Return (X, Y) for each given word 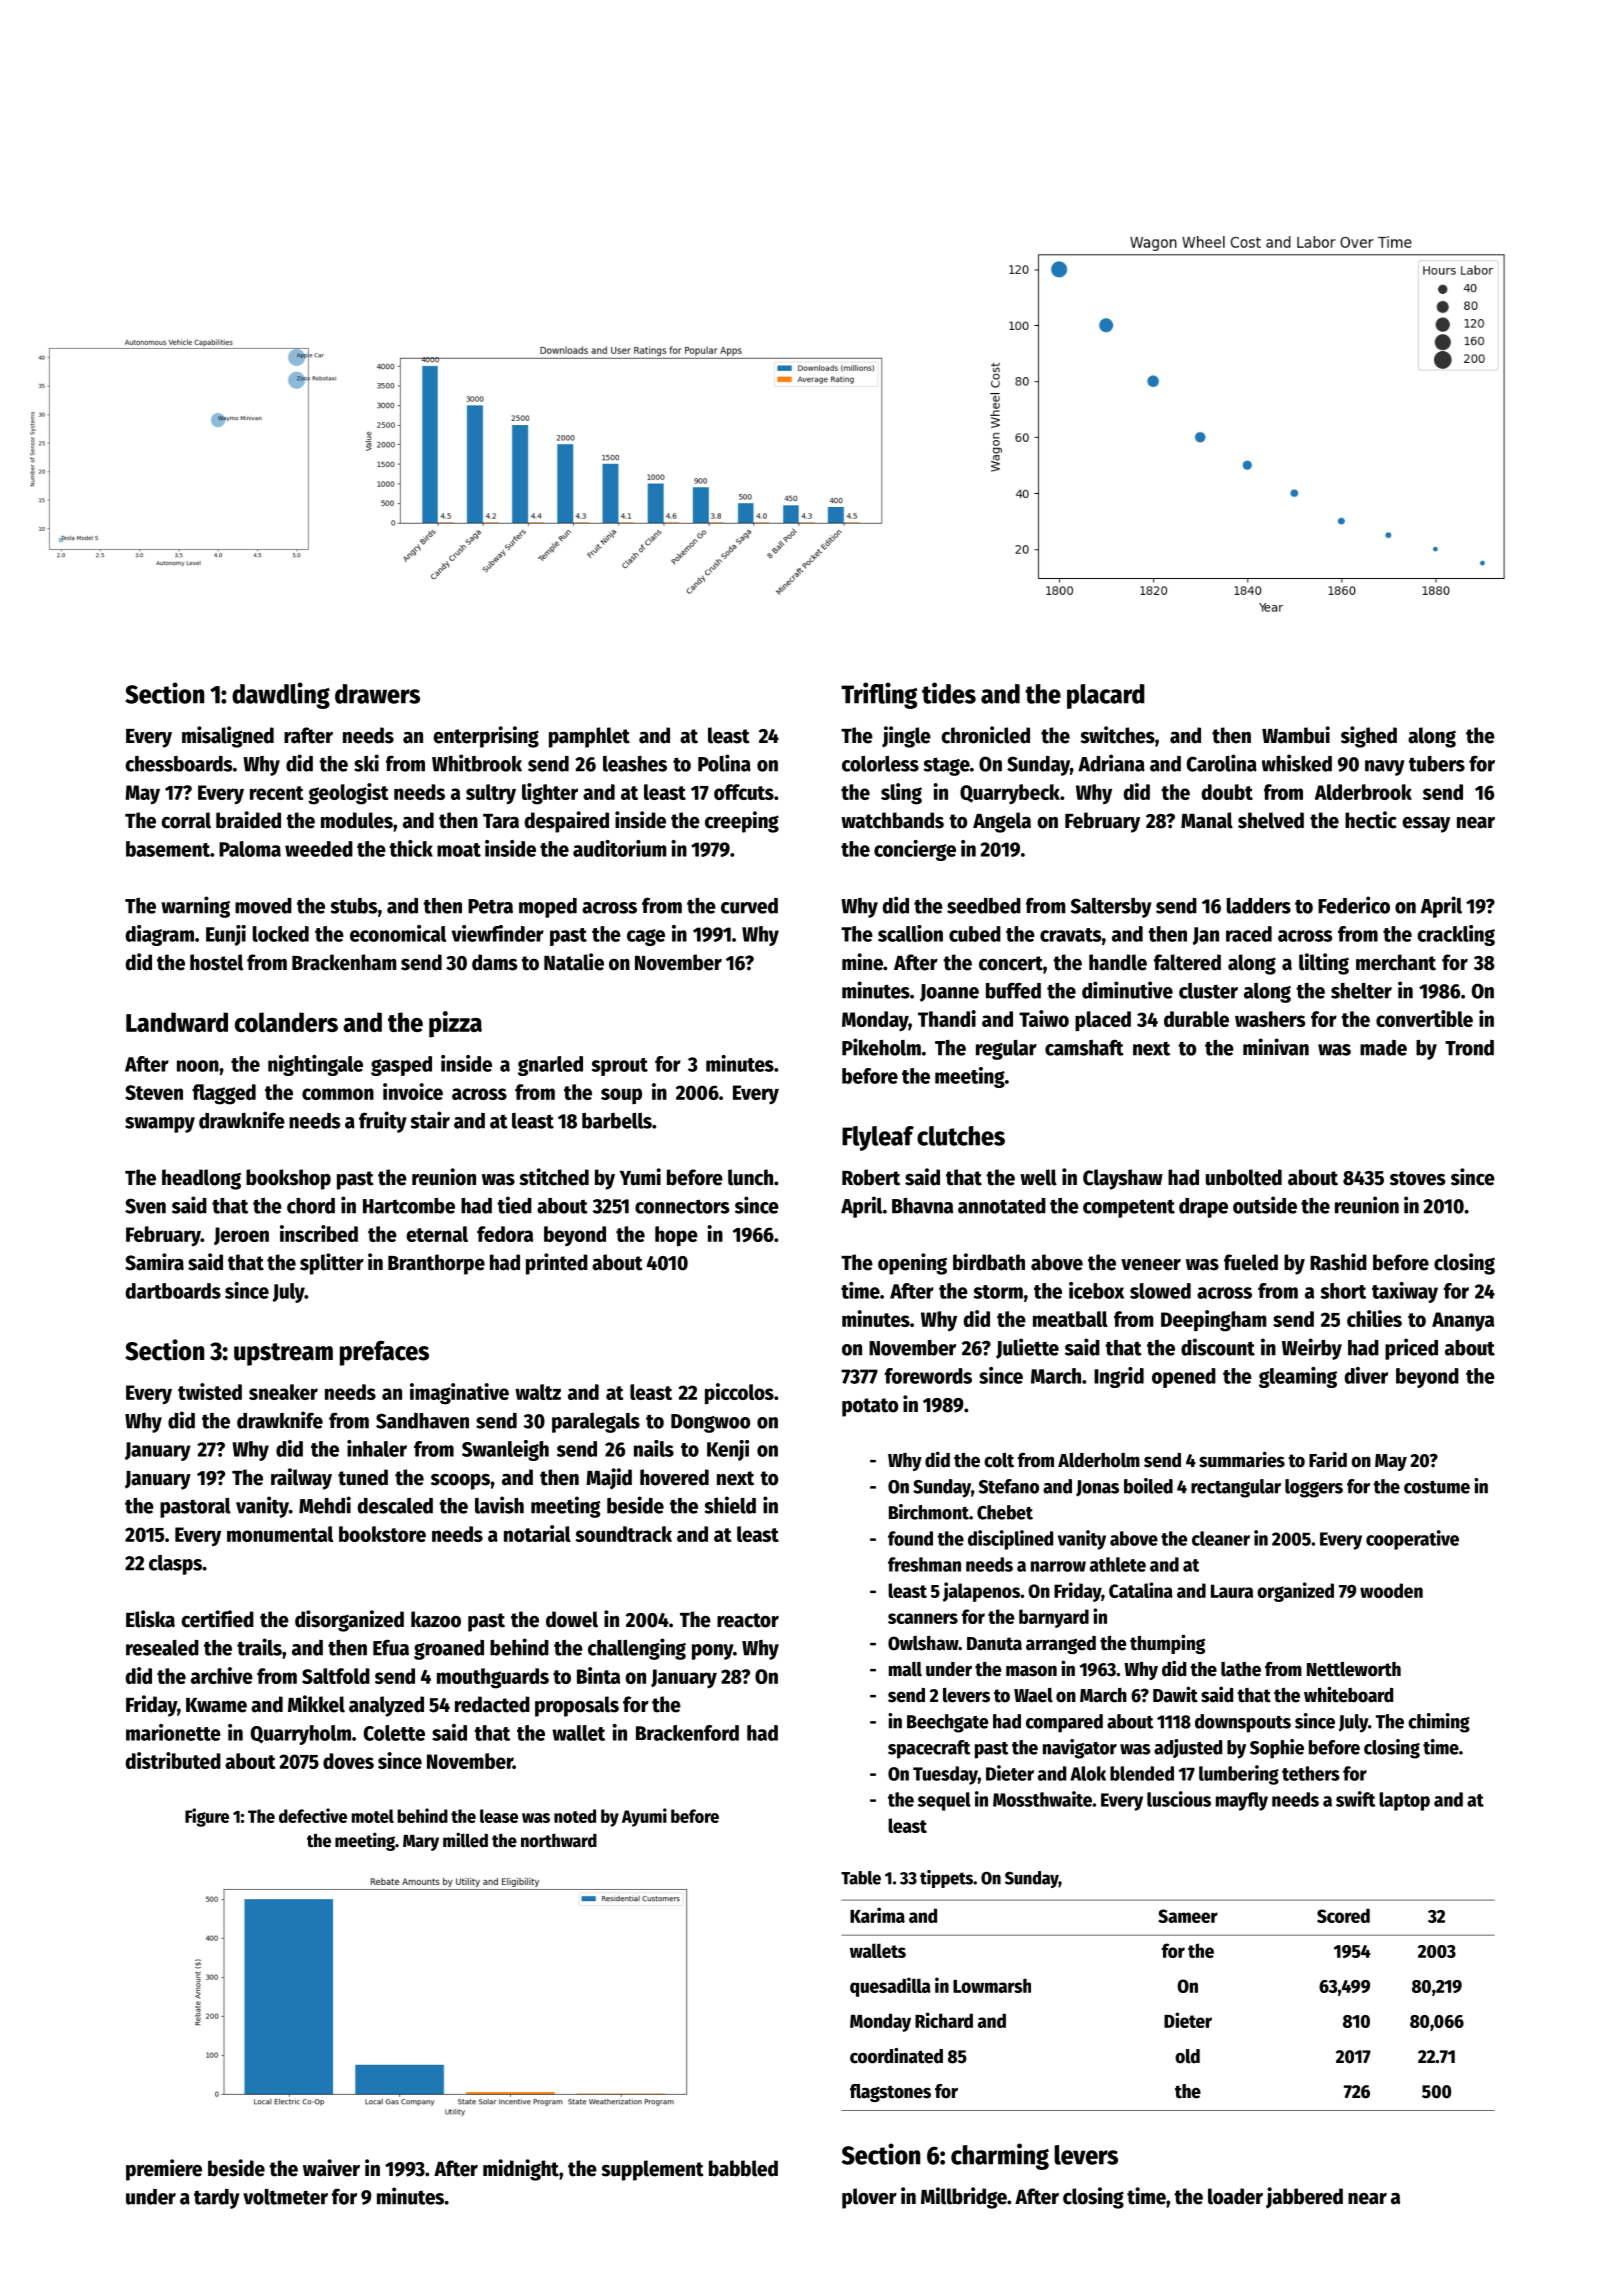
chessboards (178, 764)
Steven (154, 1092)
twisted (210, 1391)
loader (1235, 2196)
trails (259, 1647)
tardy (217, 2199)
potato (870, 1407)
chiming (1439, 1723)
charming (1000, 2156)
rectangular (1236, 1488)
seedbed (984, 906)
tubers (1437, 764)
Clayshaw (1123, 1179)
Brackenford (687, 1733)
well (1038, 1177)
